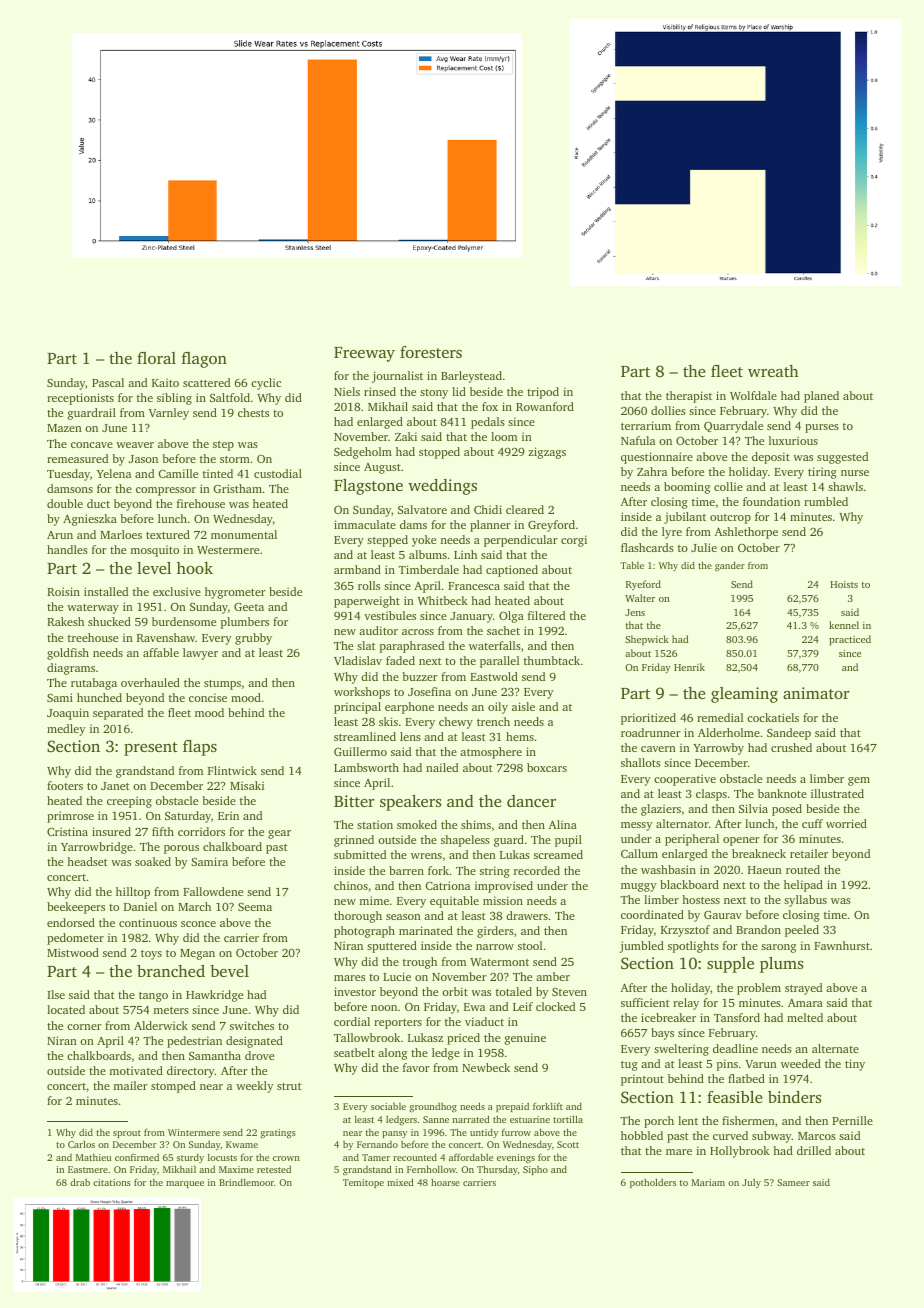  I want to click on Brindlemoor, so click(246, 1182).
